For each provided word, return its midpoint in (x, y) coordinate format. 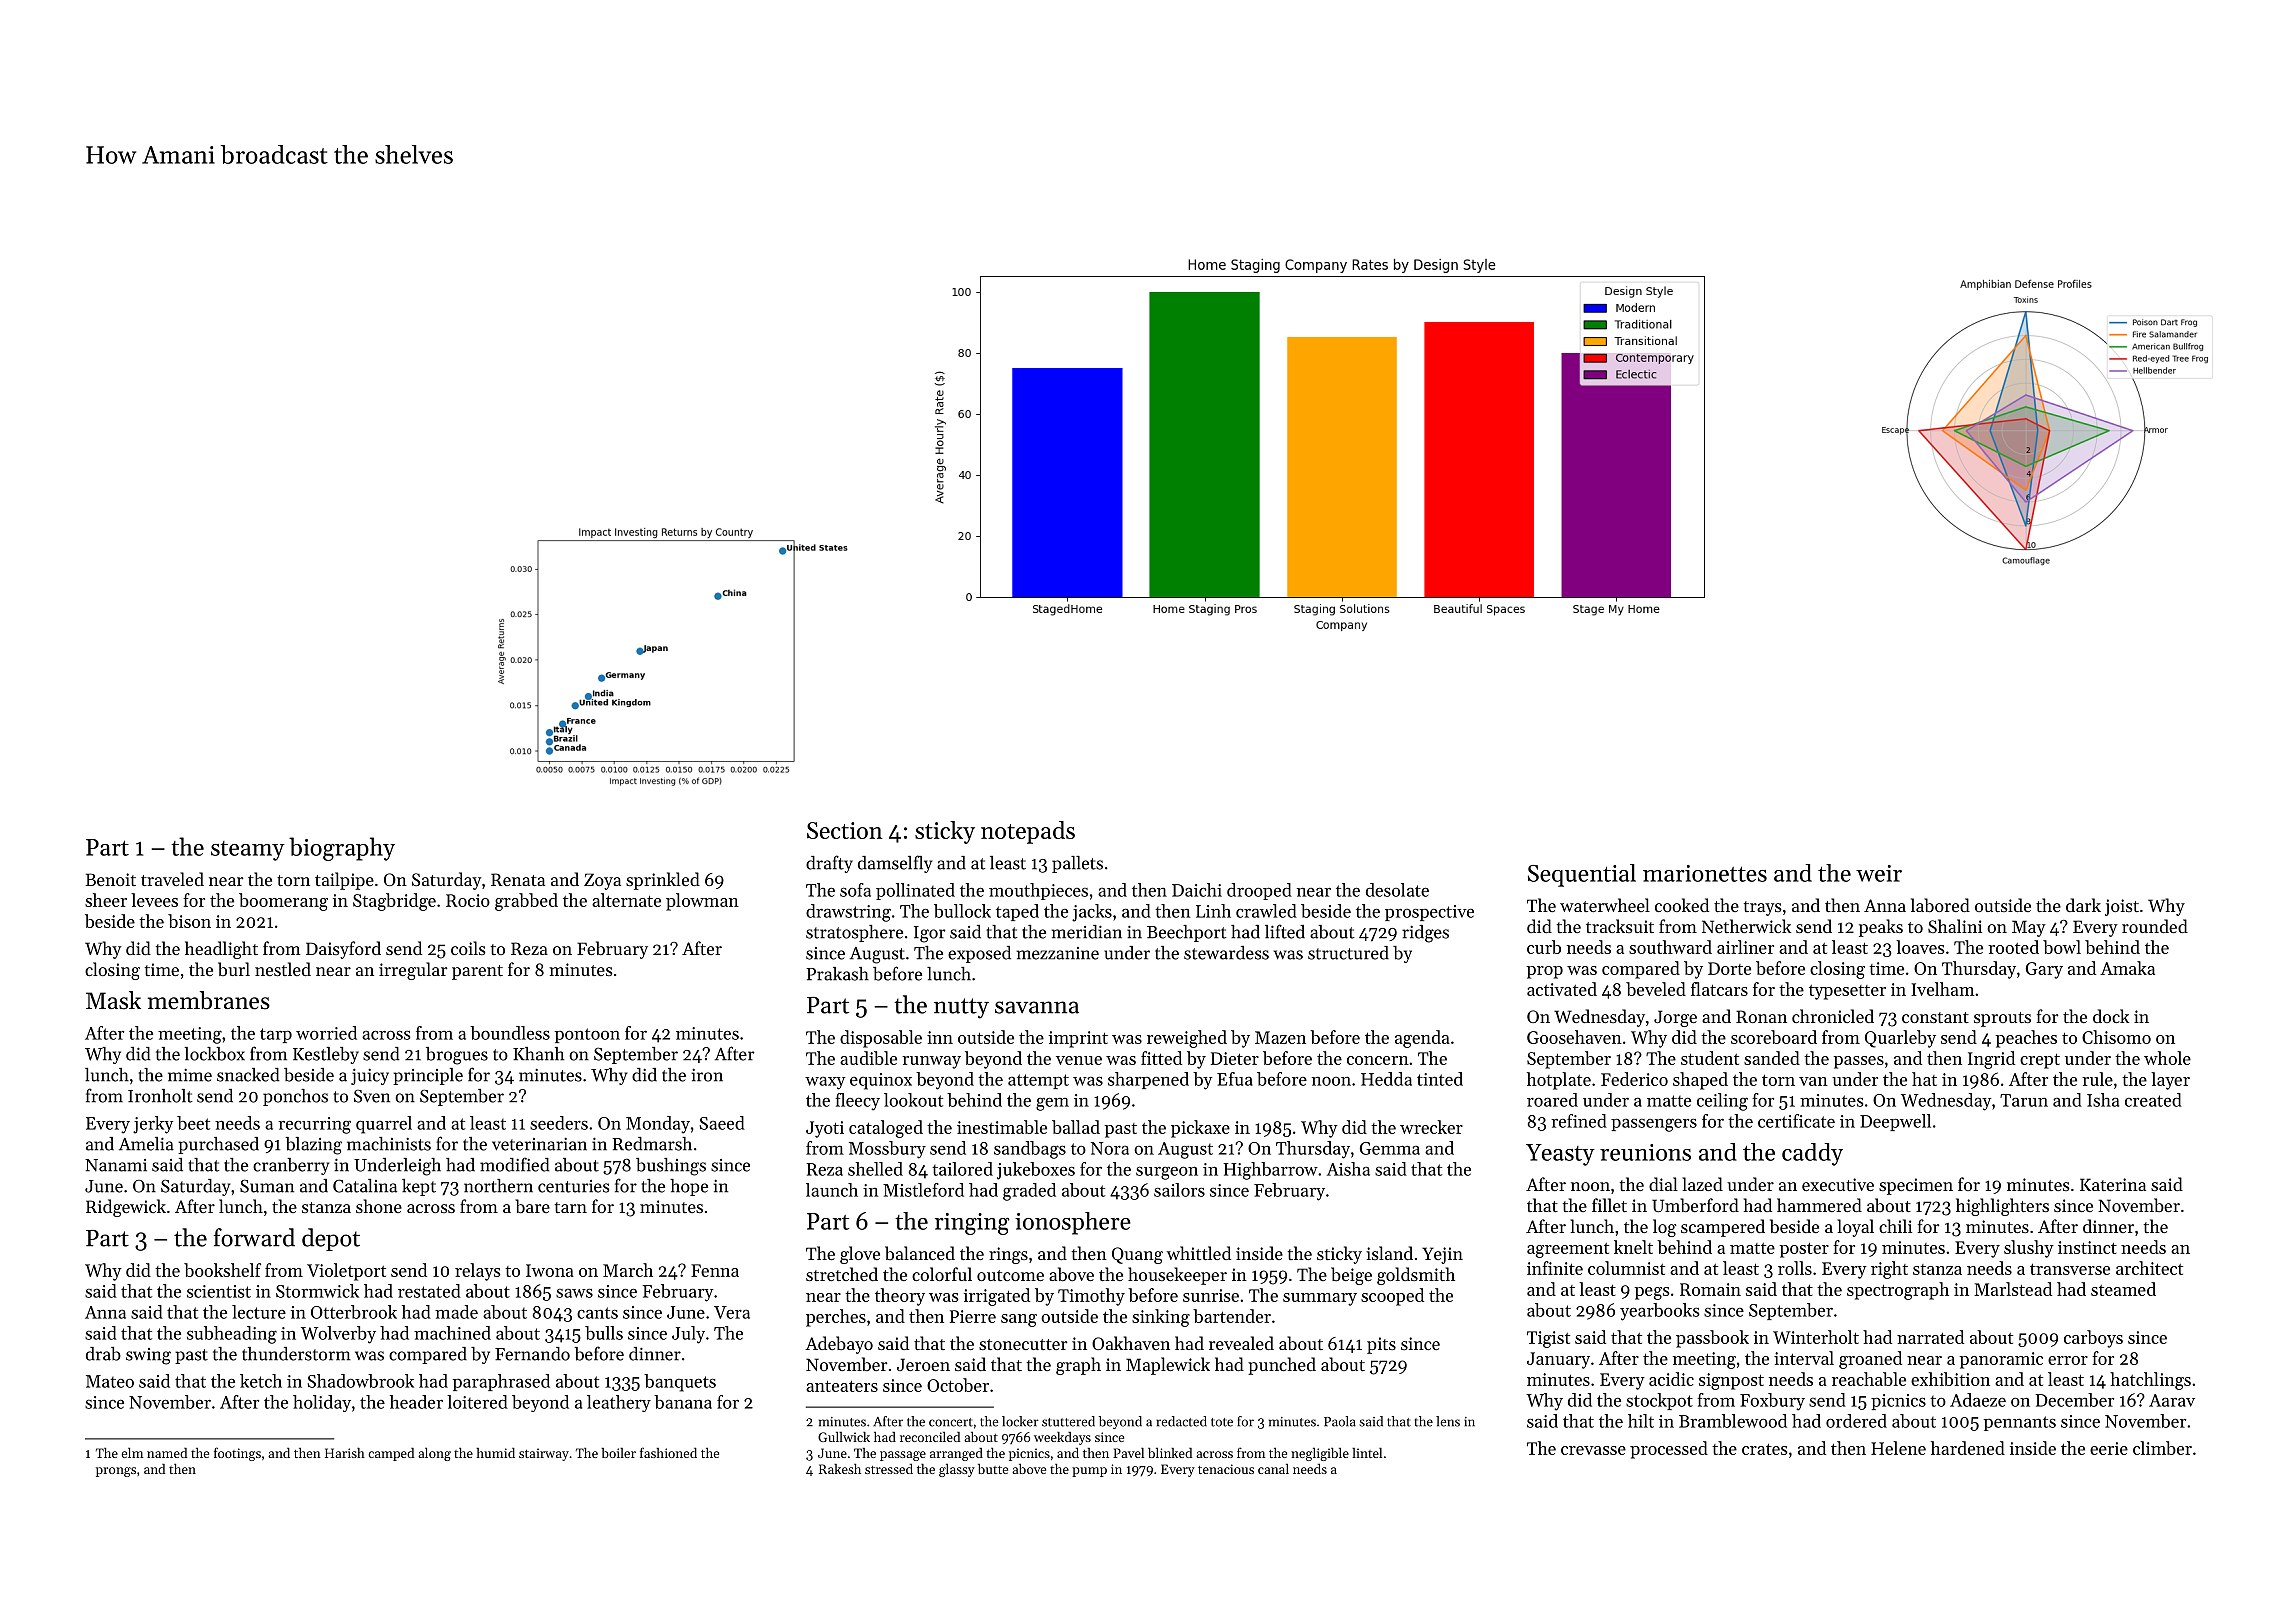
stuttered (1068, 1421)
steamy (248, 851)
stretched (842, 1274)
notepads (1028, 832)
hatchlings (2150, 1381)
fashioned (668, 1452)
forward (254, 1237)
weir (1879, 873)
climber (2162, 1448)
